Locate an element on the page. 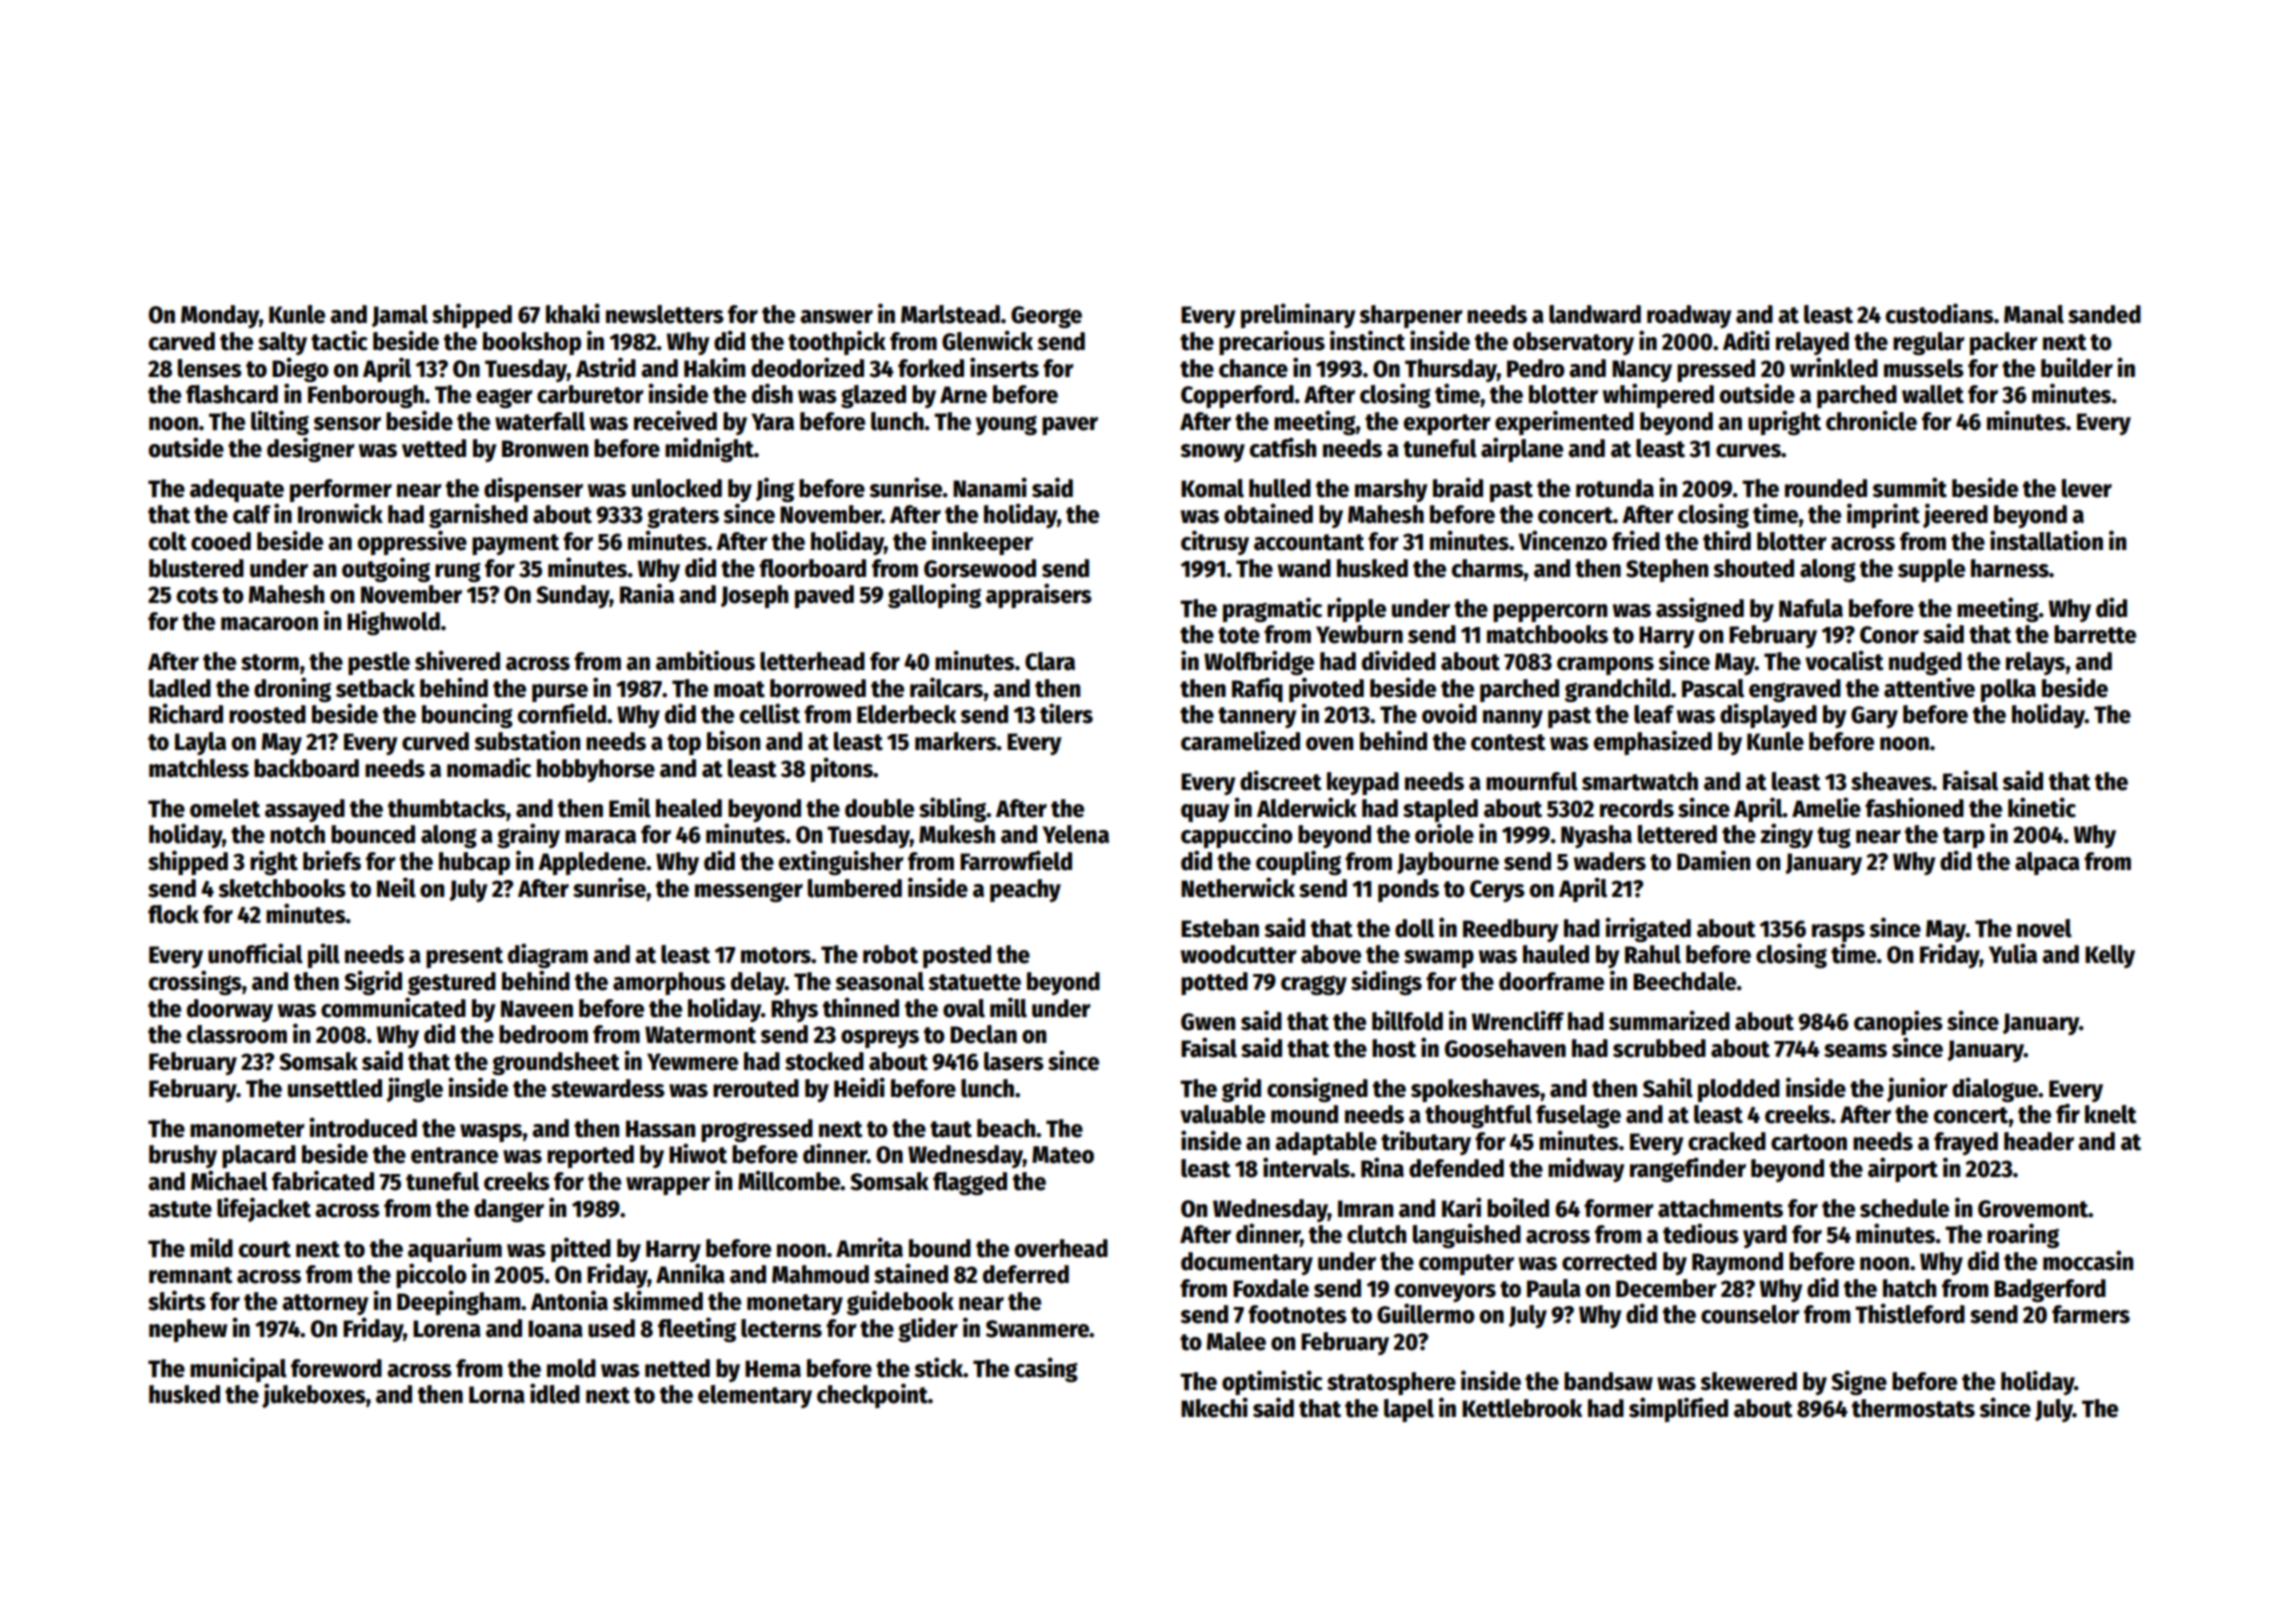 This image has width=2292, height=1620. junior is located at coordinates (1917, 1089).
